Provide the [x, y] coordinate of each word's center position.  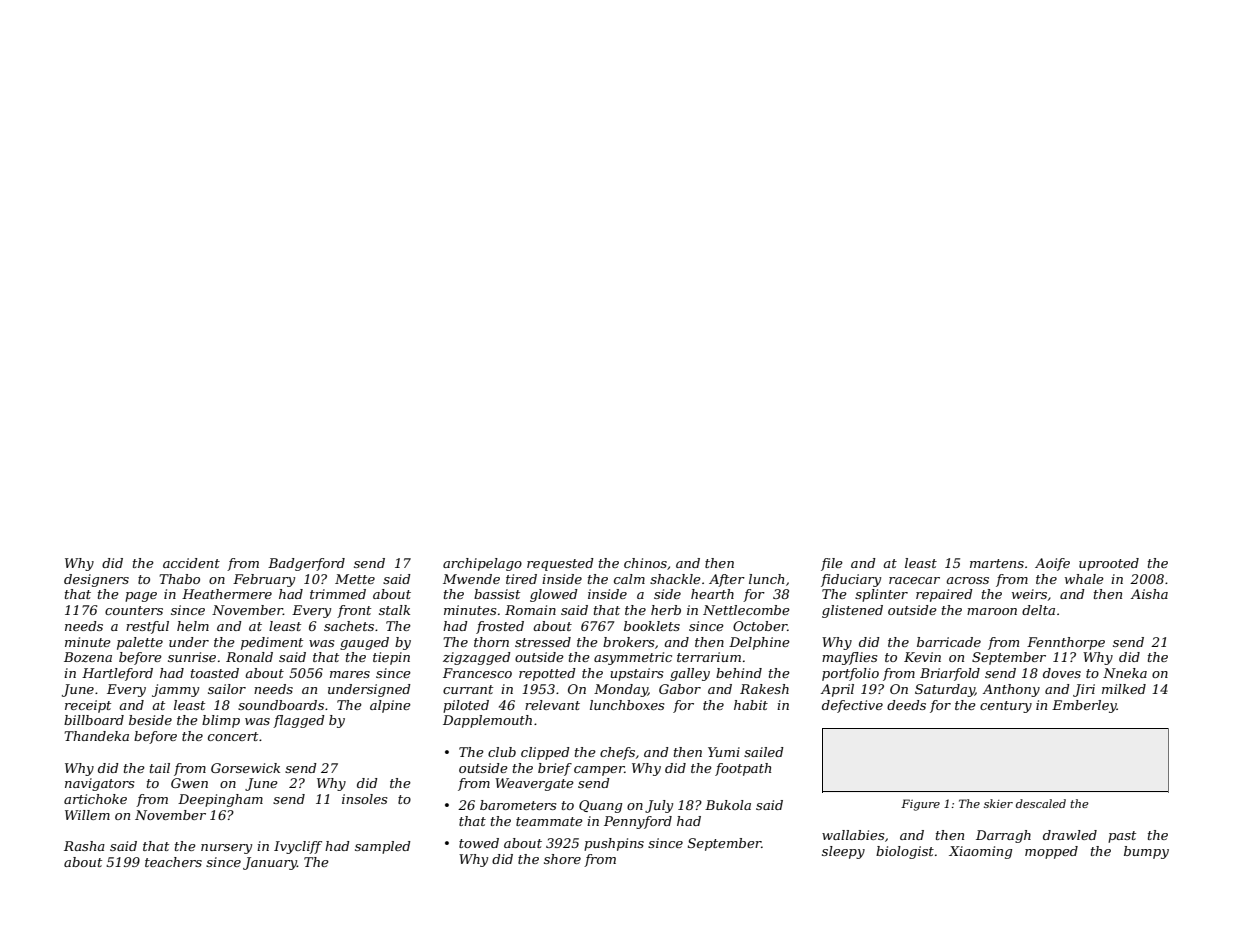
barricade [949, 642]
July [659, 806]
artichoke [95, 799]
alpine [390, 706]
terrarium [709, 657]
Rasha [84, 846]
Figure [920, 805]
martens [997, 563]
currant [468, 689]
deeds [906, 705]
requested [560, 564]
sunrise [192, 657]
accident [191, 563]
